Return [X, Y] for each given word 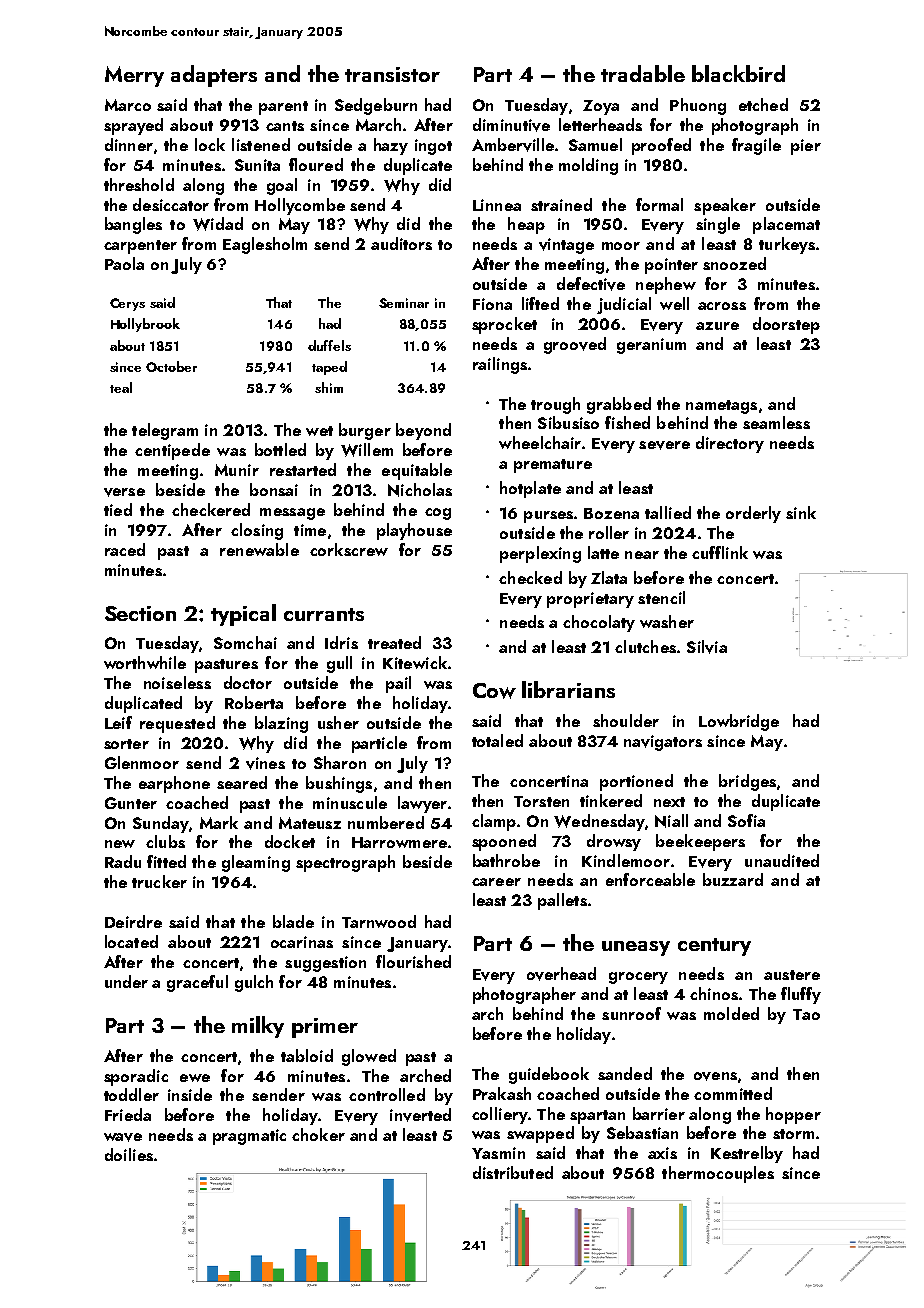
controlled [387, 1094]
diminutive [511, 125]
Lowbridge [739, 722]
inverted [420, 1115]
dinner [129, 144]
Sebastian [642, 1132]
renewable [259, 549]
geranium [651, 346]
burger [365, 431]
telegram [165, 431]
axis [662, 1153]
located [131, 941]
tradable [643, 73]
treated [394, 642]
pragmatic [249, 1137]
